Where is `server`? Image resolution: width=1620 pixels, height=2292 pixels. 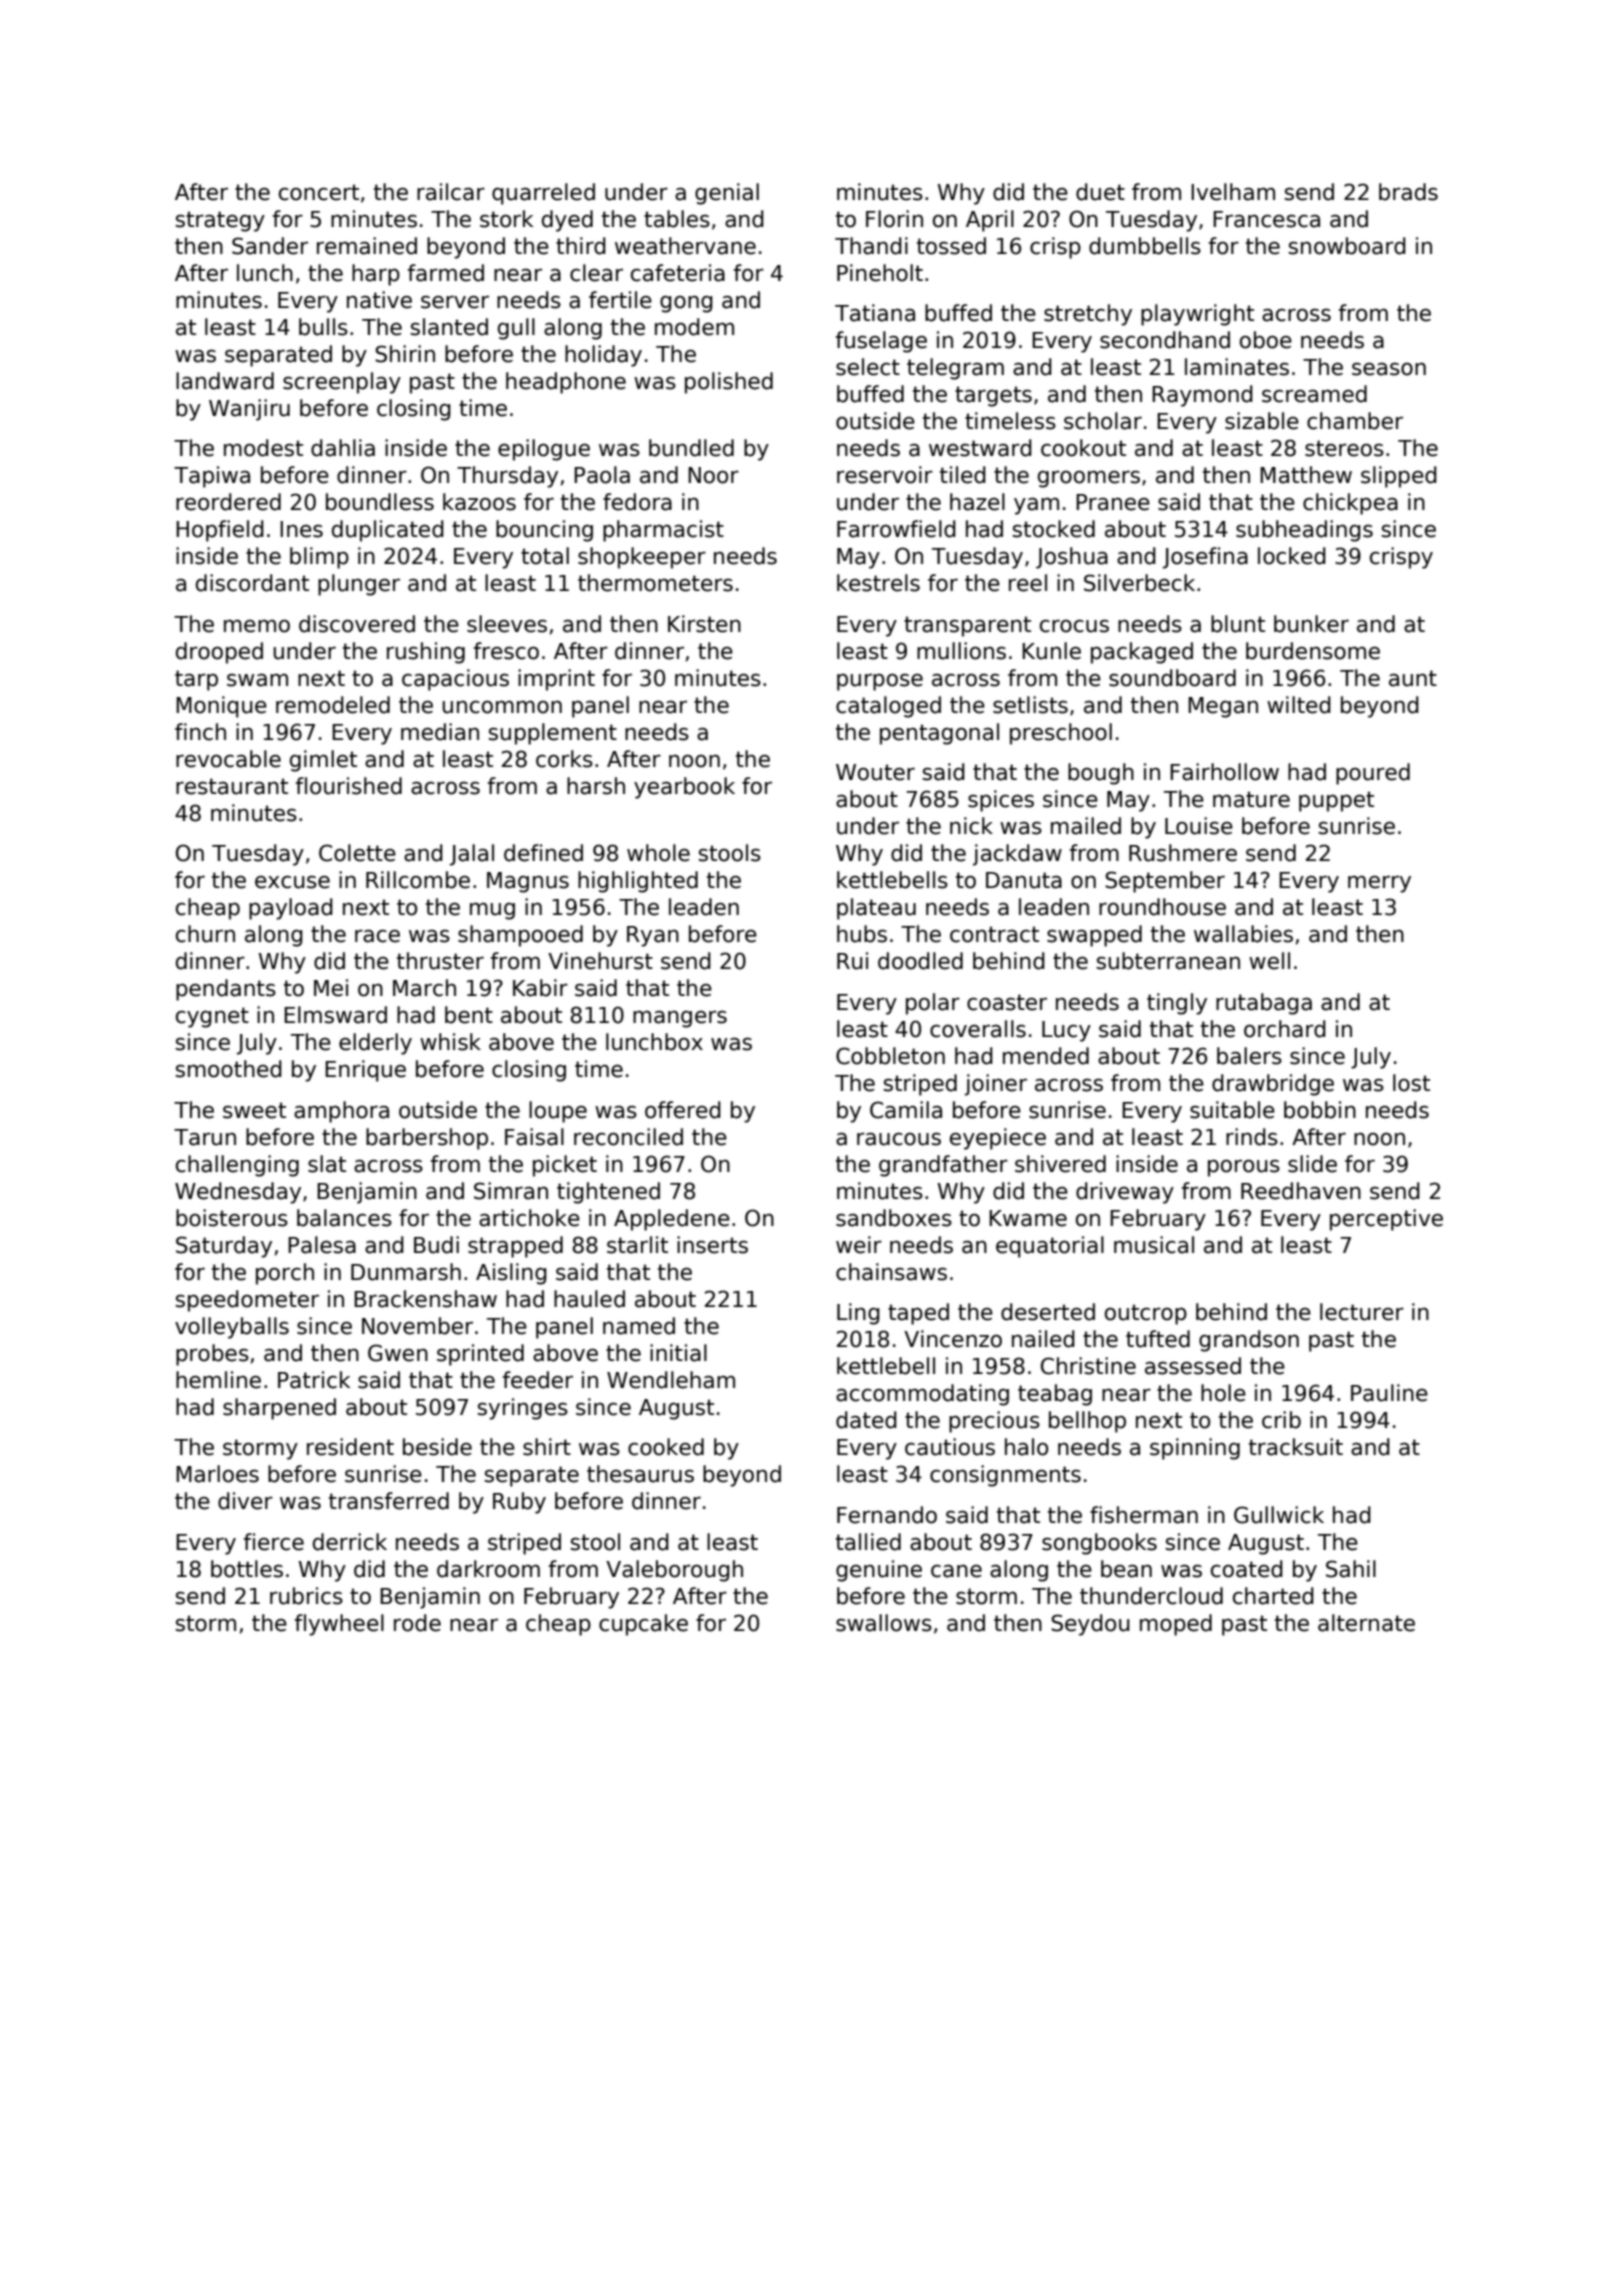 server is located at coordinates (455, 302).
